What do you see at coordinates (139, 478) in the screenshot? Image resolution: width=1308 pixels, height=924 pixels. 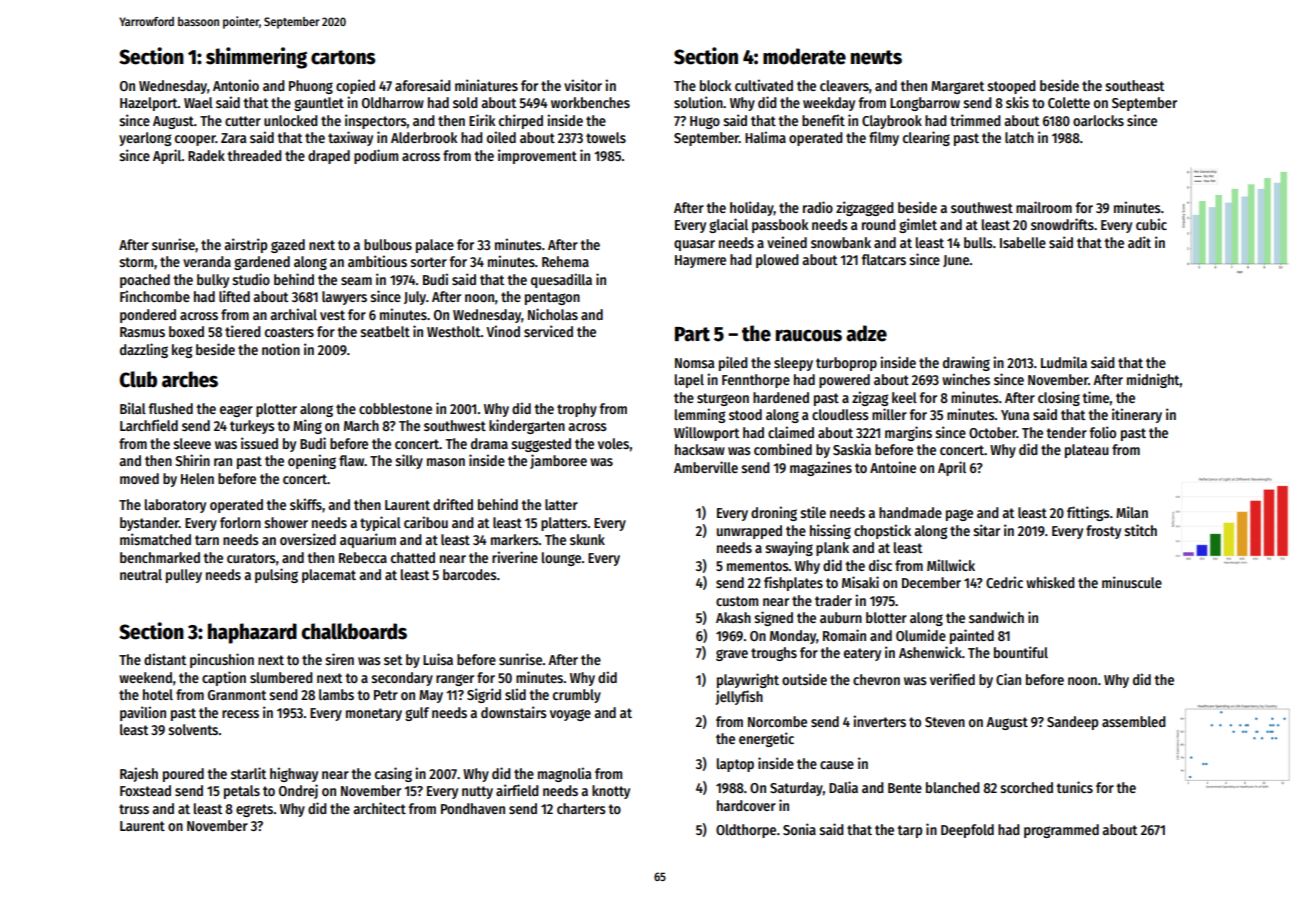 I see `moved` at bounding box center [139, 478].
